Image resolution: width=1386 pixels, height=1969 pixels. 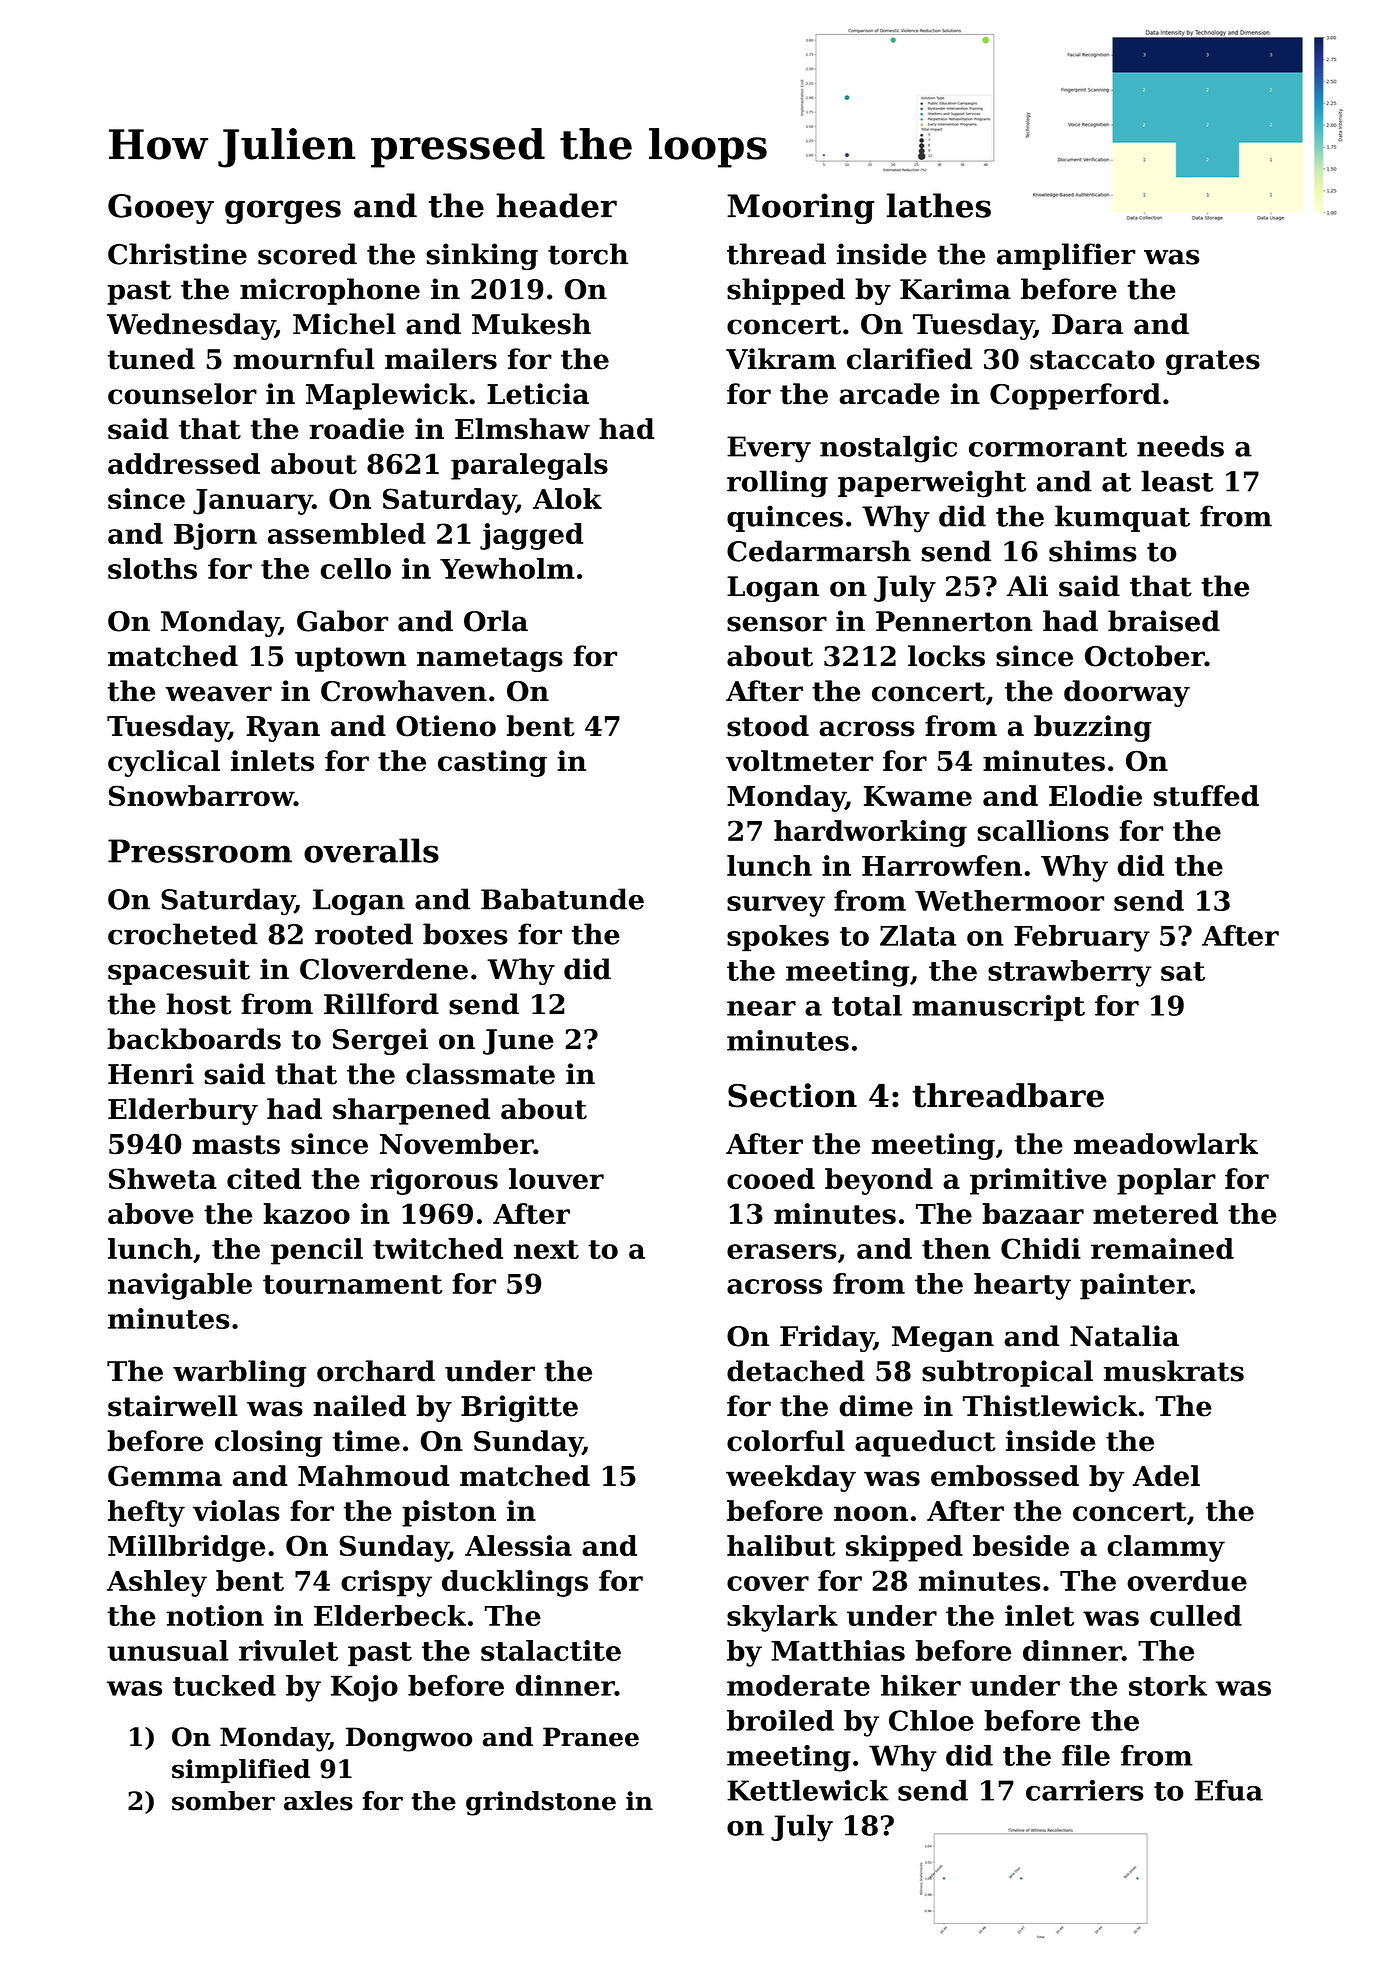 I want to click on near, so click(x=761, y=1008).
